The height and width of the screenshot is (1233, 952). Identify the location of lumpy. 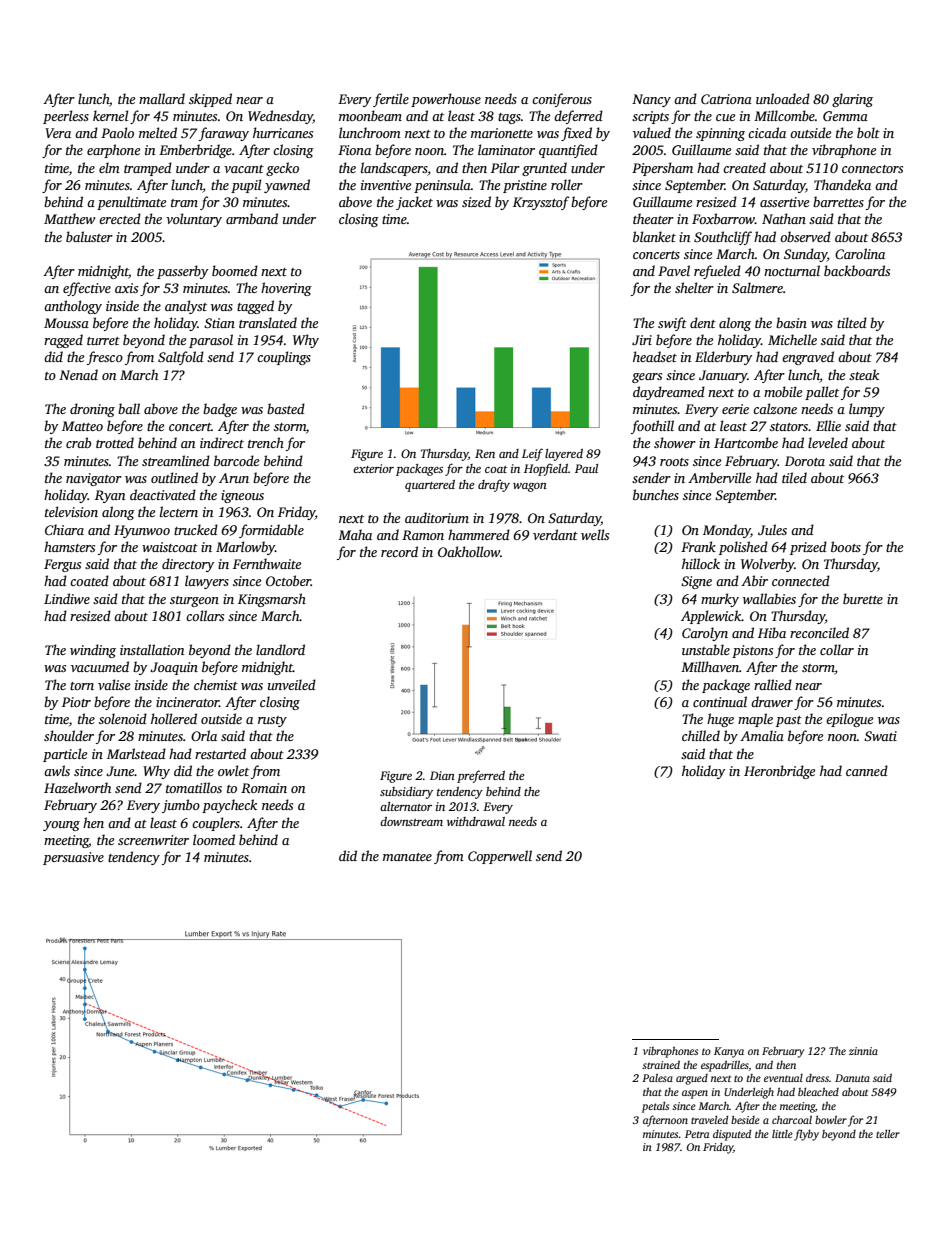
(867, 410).
